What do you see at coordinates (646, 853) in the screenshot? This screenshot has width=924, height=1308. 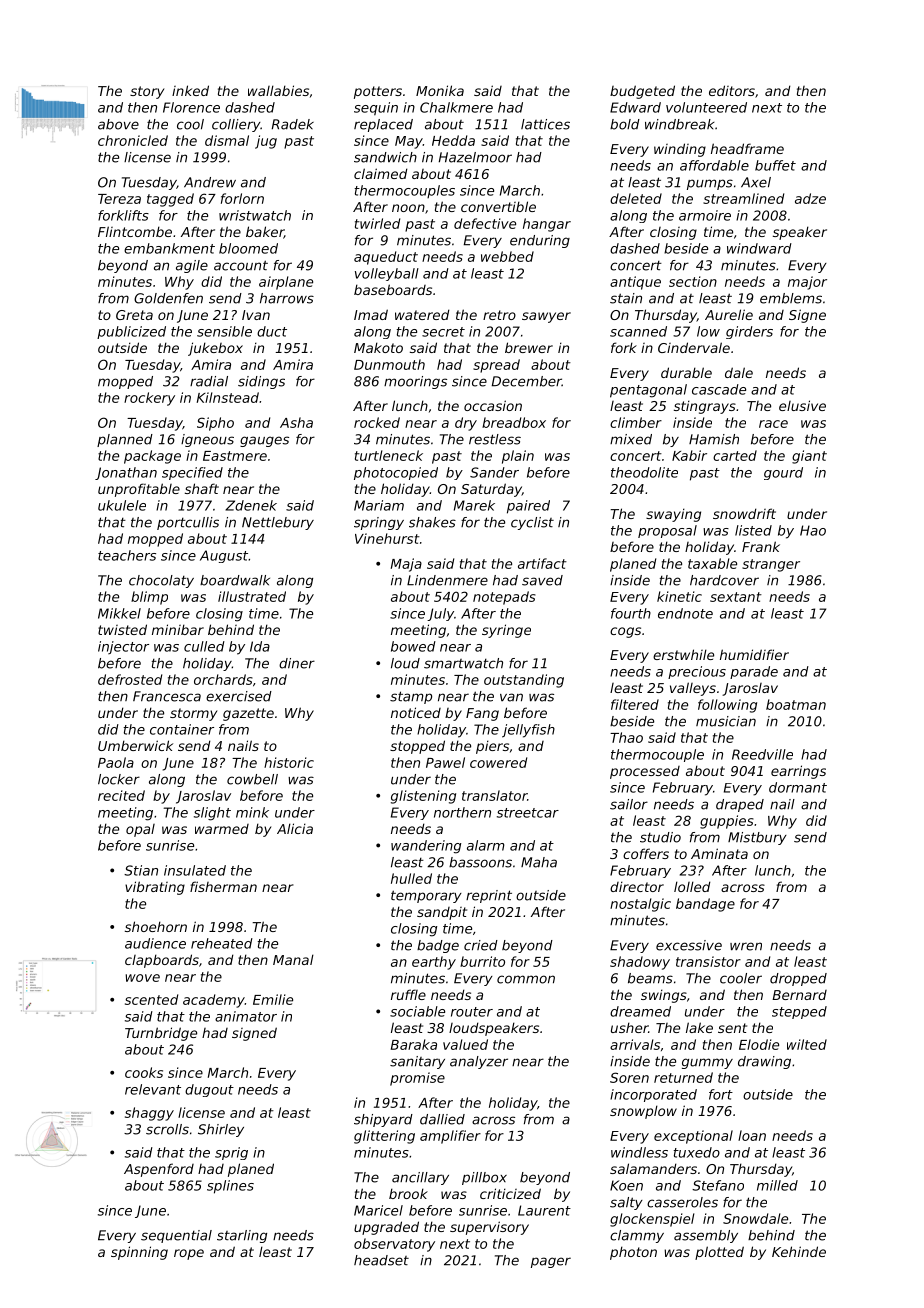 I see `coffers` at bounding box center [646, 853].
